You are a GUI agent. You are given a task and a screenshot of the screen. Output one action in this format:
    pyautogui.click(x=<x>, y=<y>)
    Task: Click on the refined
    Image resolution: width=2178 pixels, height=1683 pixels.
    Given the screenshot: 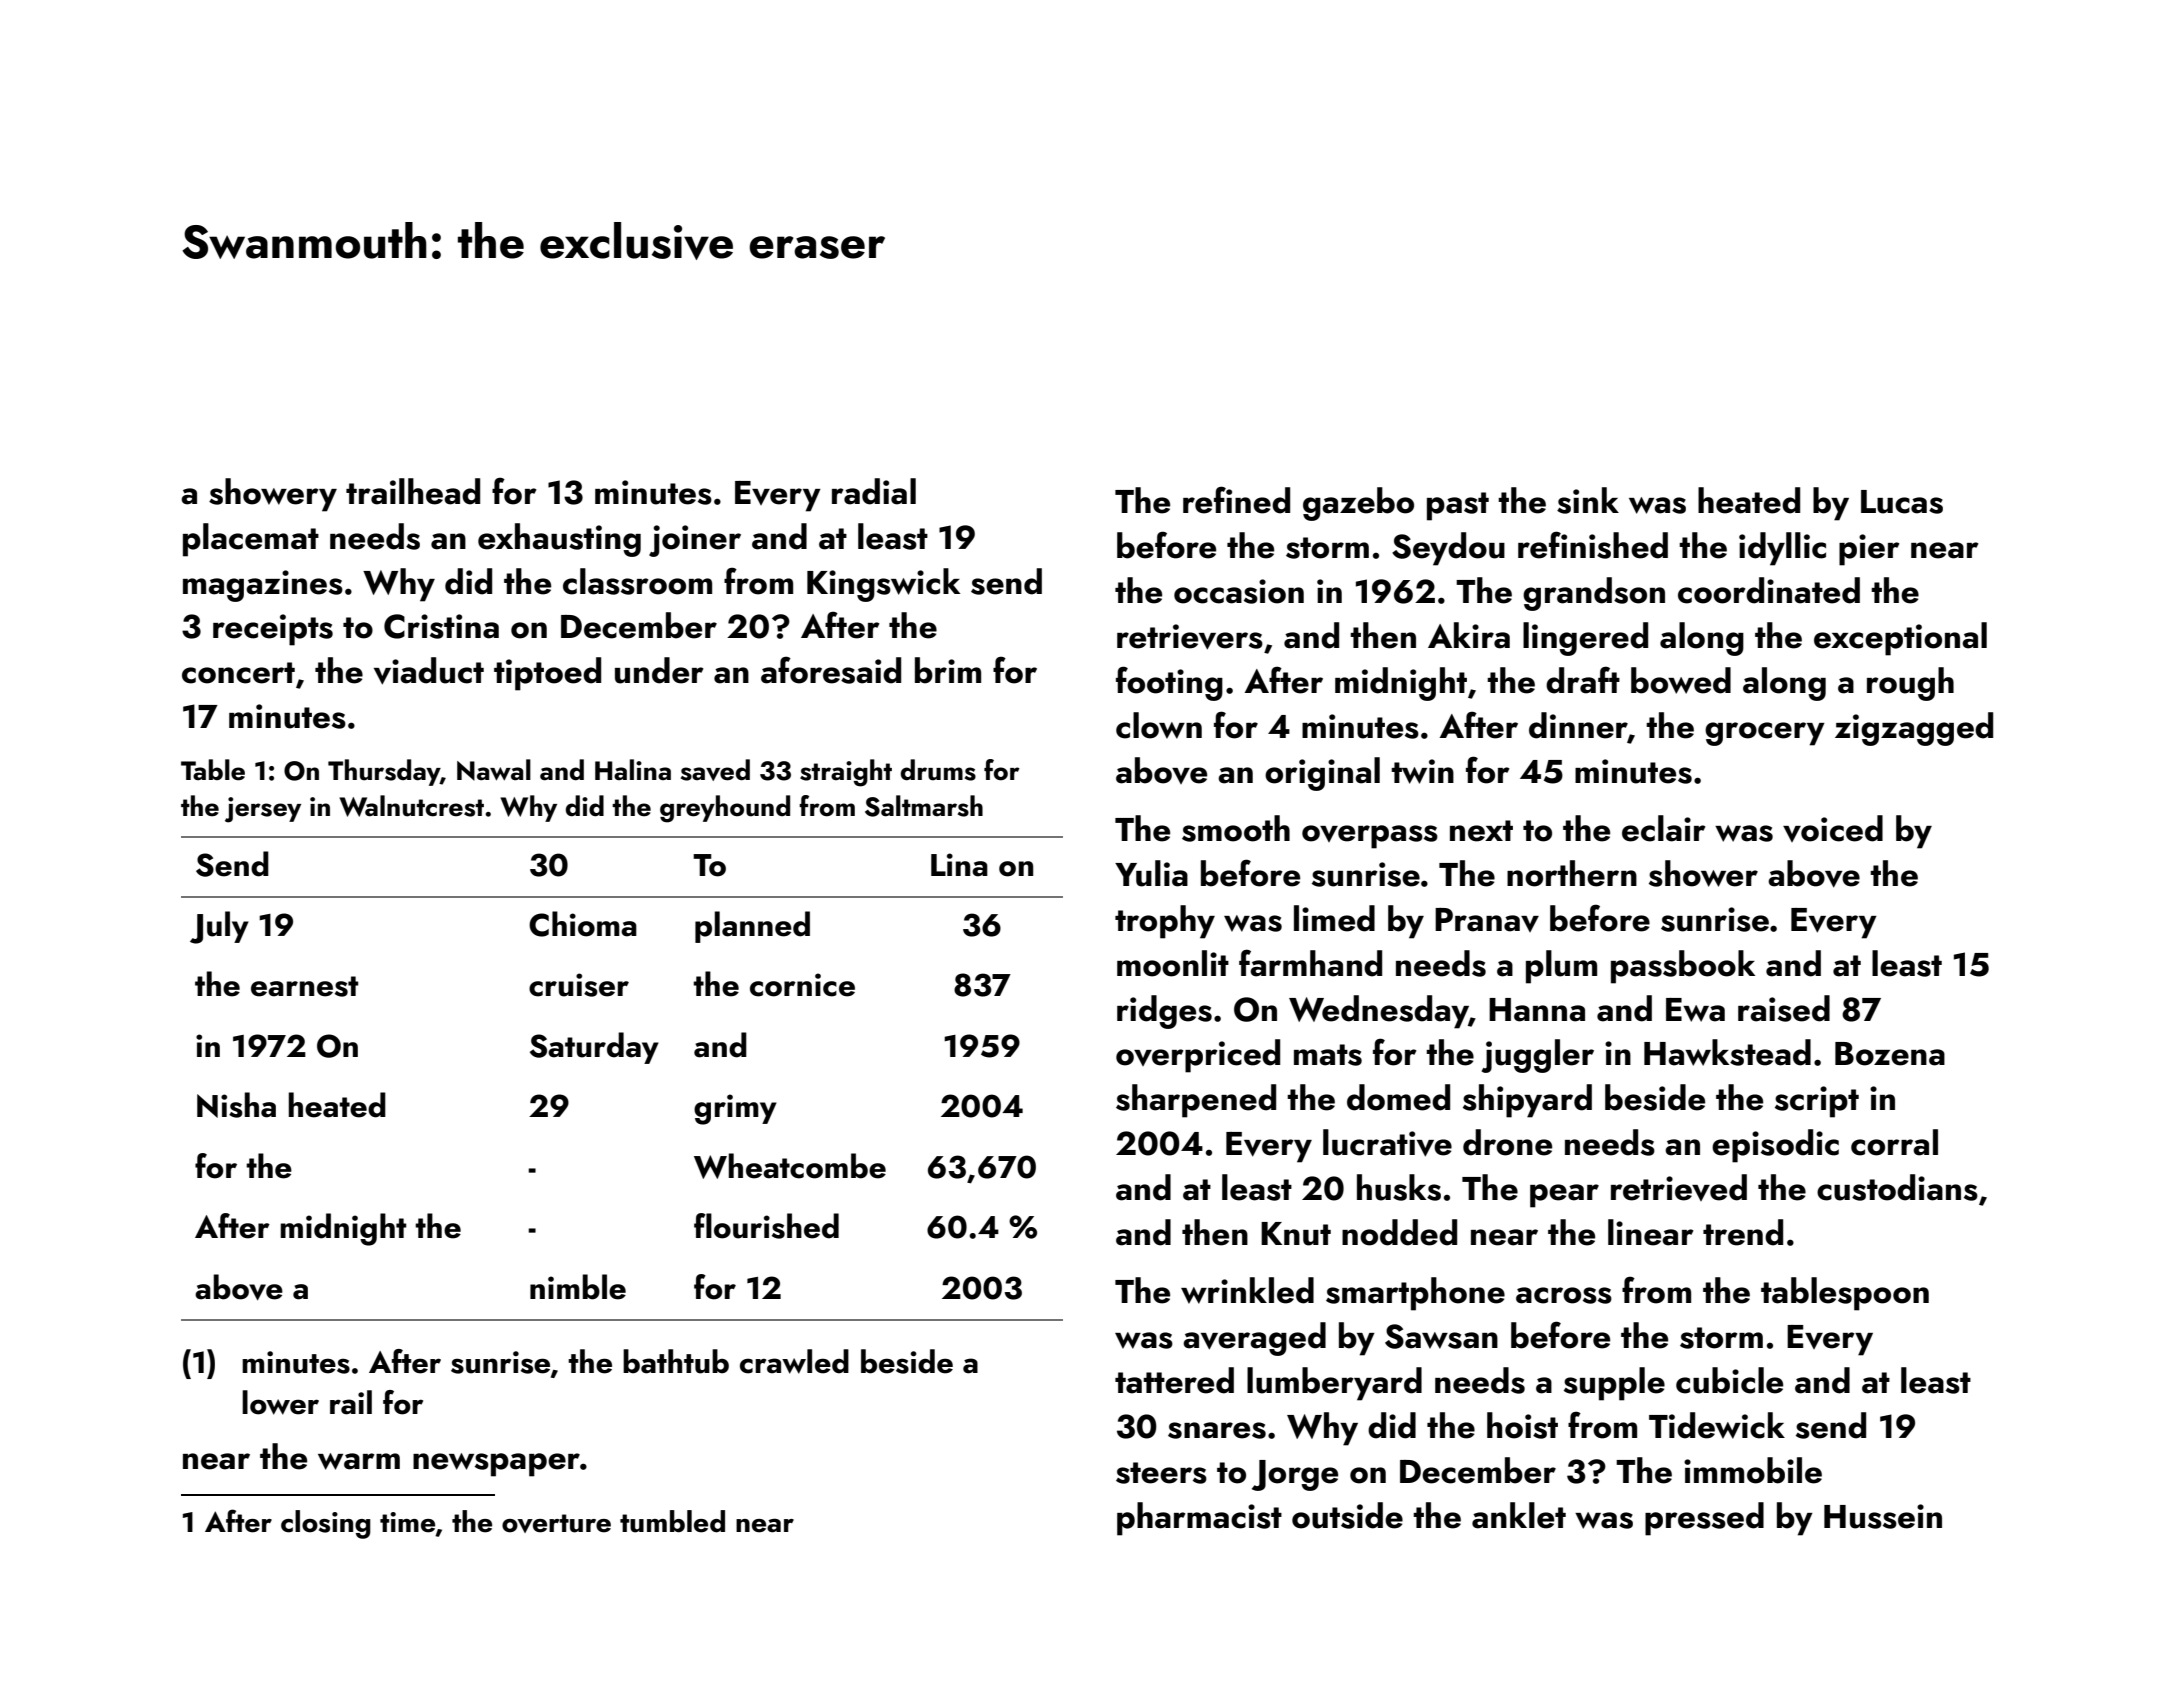 What is the action you would take?
    pyautogui.click(x=1236, y=500)
